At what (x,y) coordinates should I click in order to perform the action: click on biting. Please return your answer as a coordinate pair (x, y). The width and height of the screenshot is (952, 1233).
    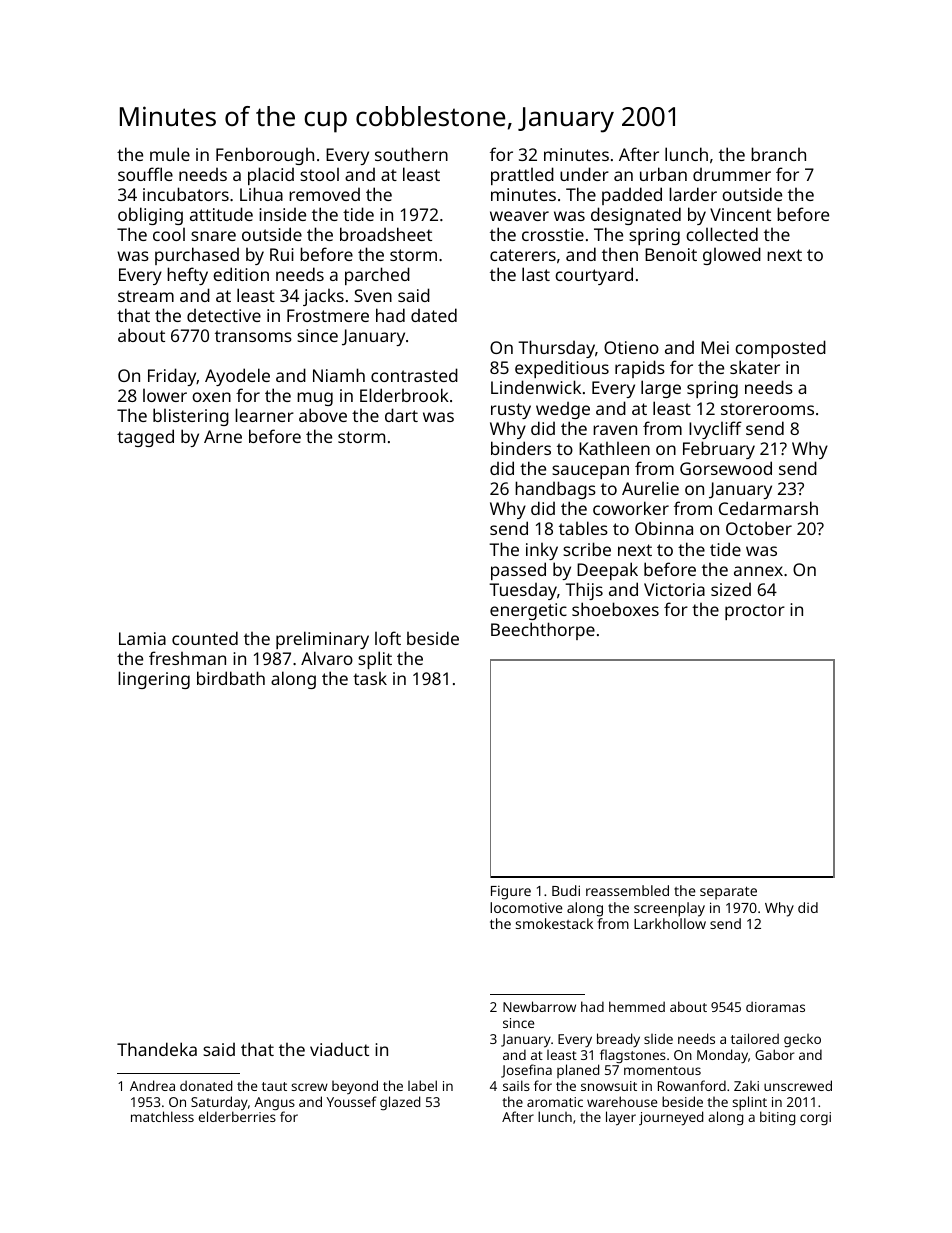
    Looking at the image, I should click on (777, 1118).
